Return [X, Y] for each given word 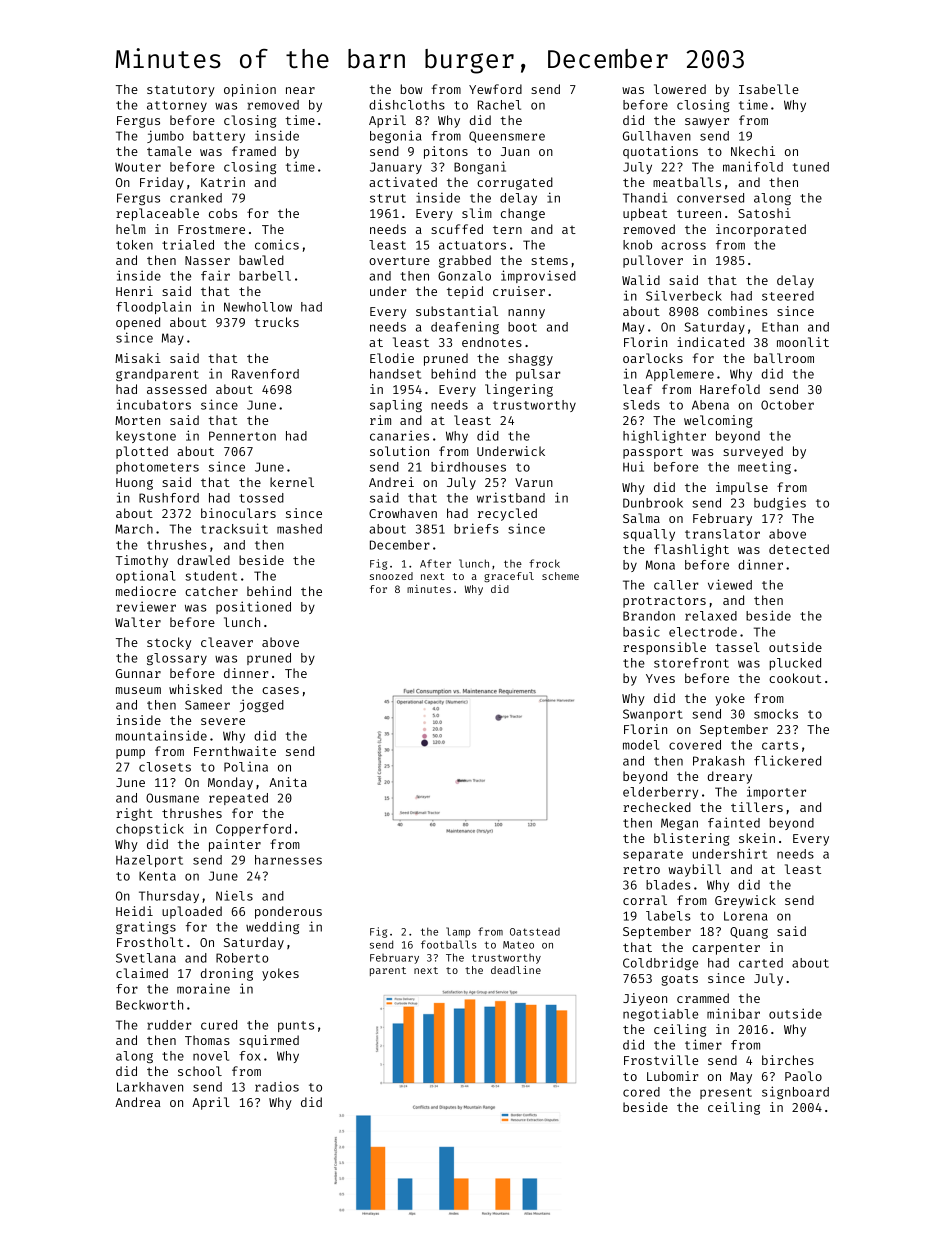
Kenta [157, 876]
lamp [458, 932]
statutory [181, 91]
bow [411, 89]
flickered [787, 760]
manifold [753, 166]
